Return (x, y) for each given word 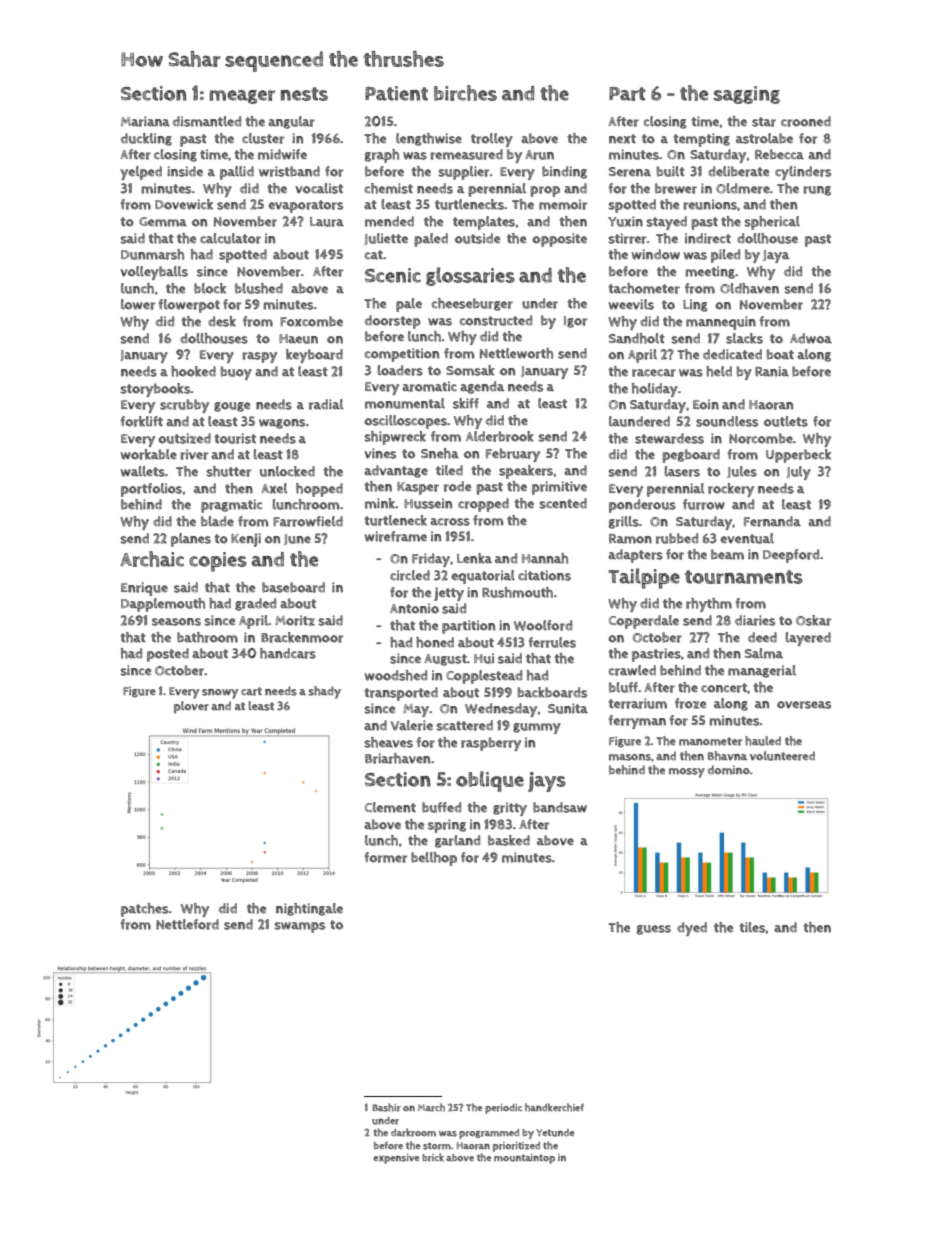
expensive (396, 1159)
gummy (537, 728)
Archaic (152, 559)
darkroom (413, 1132)
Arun (539, 155)
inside (185, 171)
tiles (752, 927)
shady (324, 692)
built (671, 171)
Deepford (791, 556)
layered (808, 639)
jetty (449, 594)
